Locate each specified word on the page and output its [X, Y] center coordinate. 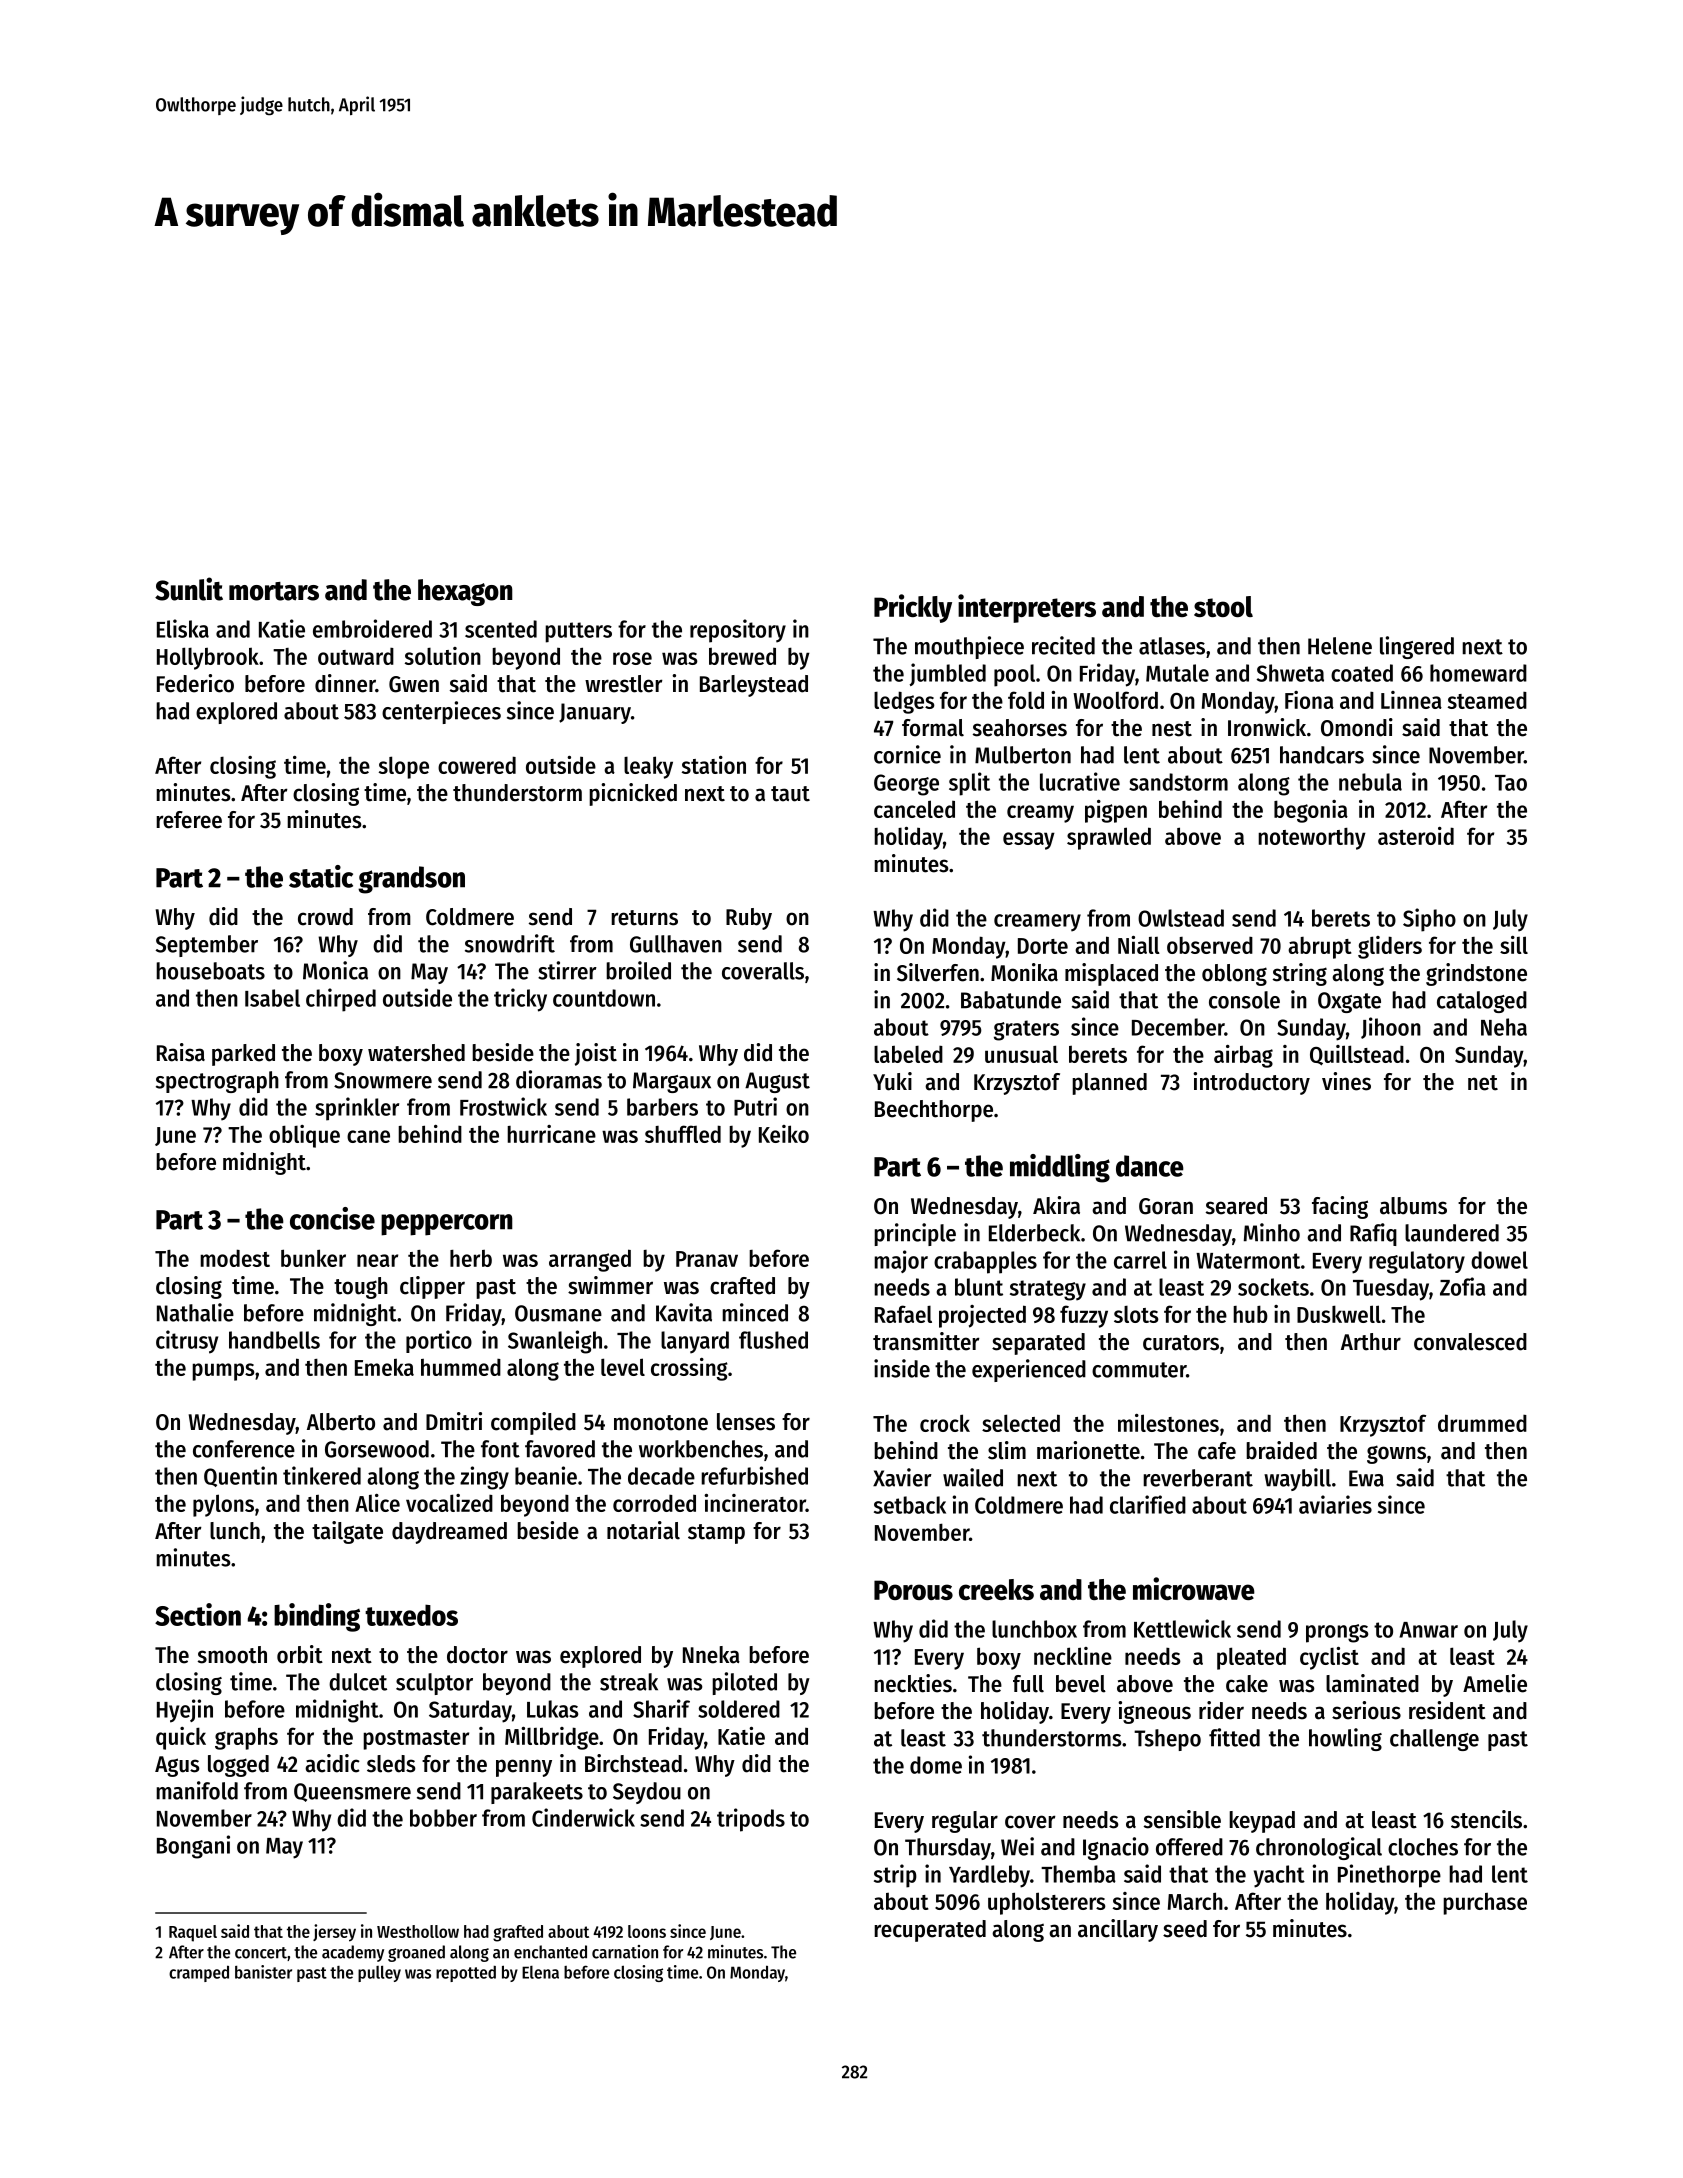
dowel [1499, 1260]
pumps [223, 1372]
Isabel [272, 998]
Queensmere [352, 1792]
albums [1413, 1206]
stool [1223, 606]
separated [1038, 1344]
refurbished [754, 1475]
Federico [195, 683]
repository [738, 631]
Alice [377, 1503]
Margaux [672, 1082]
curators [1181, 1343]
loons [647, 1931]
